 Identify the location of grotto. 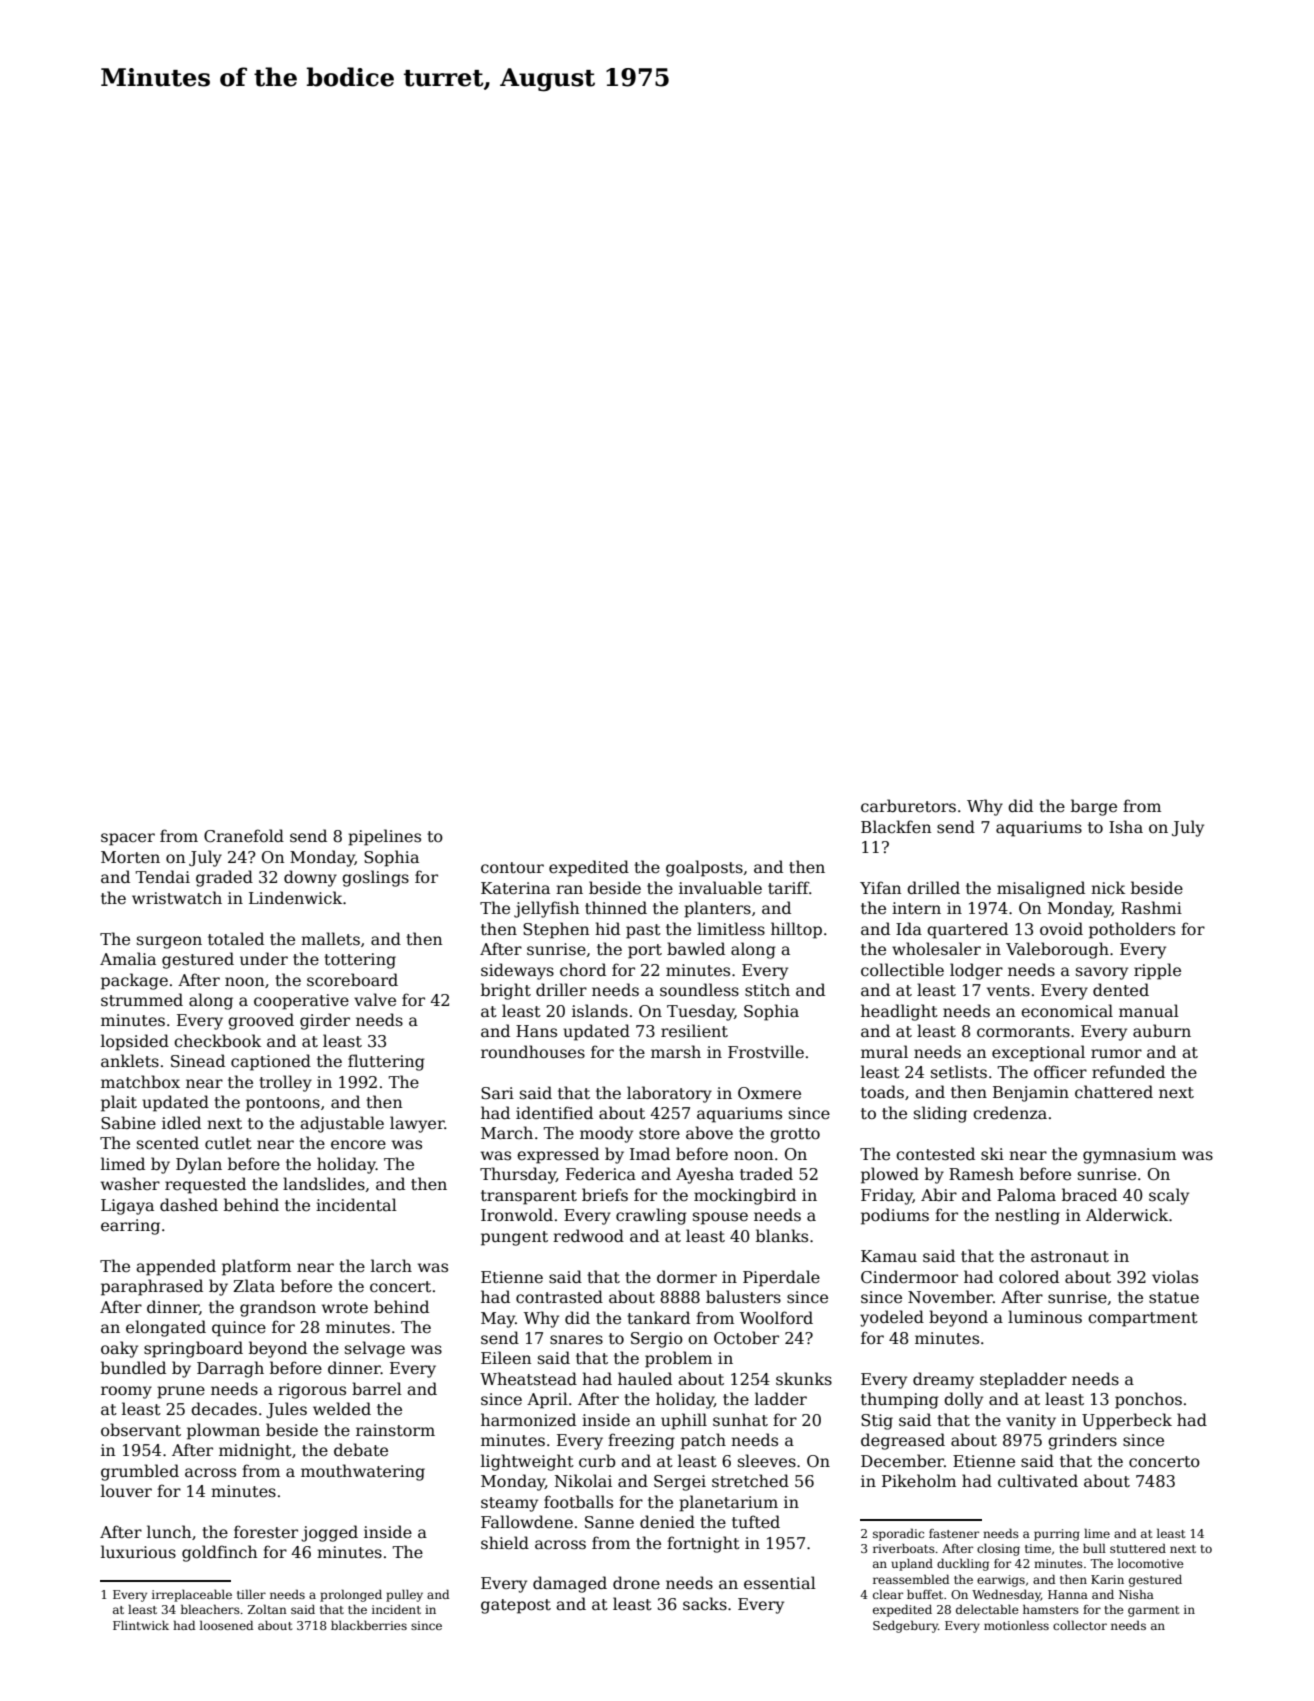
(795, 1135).
